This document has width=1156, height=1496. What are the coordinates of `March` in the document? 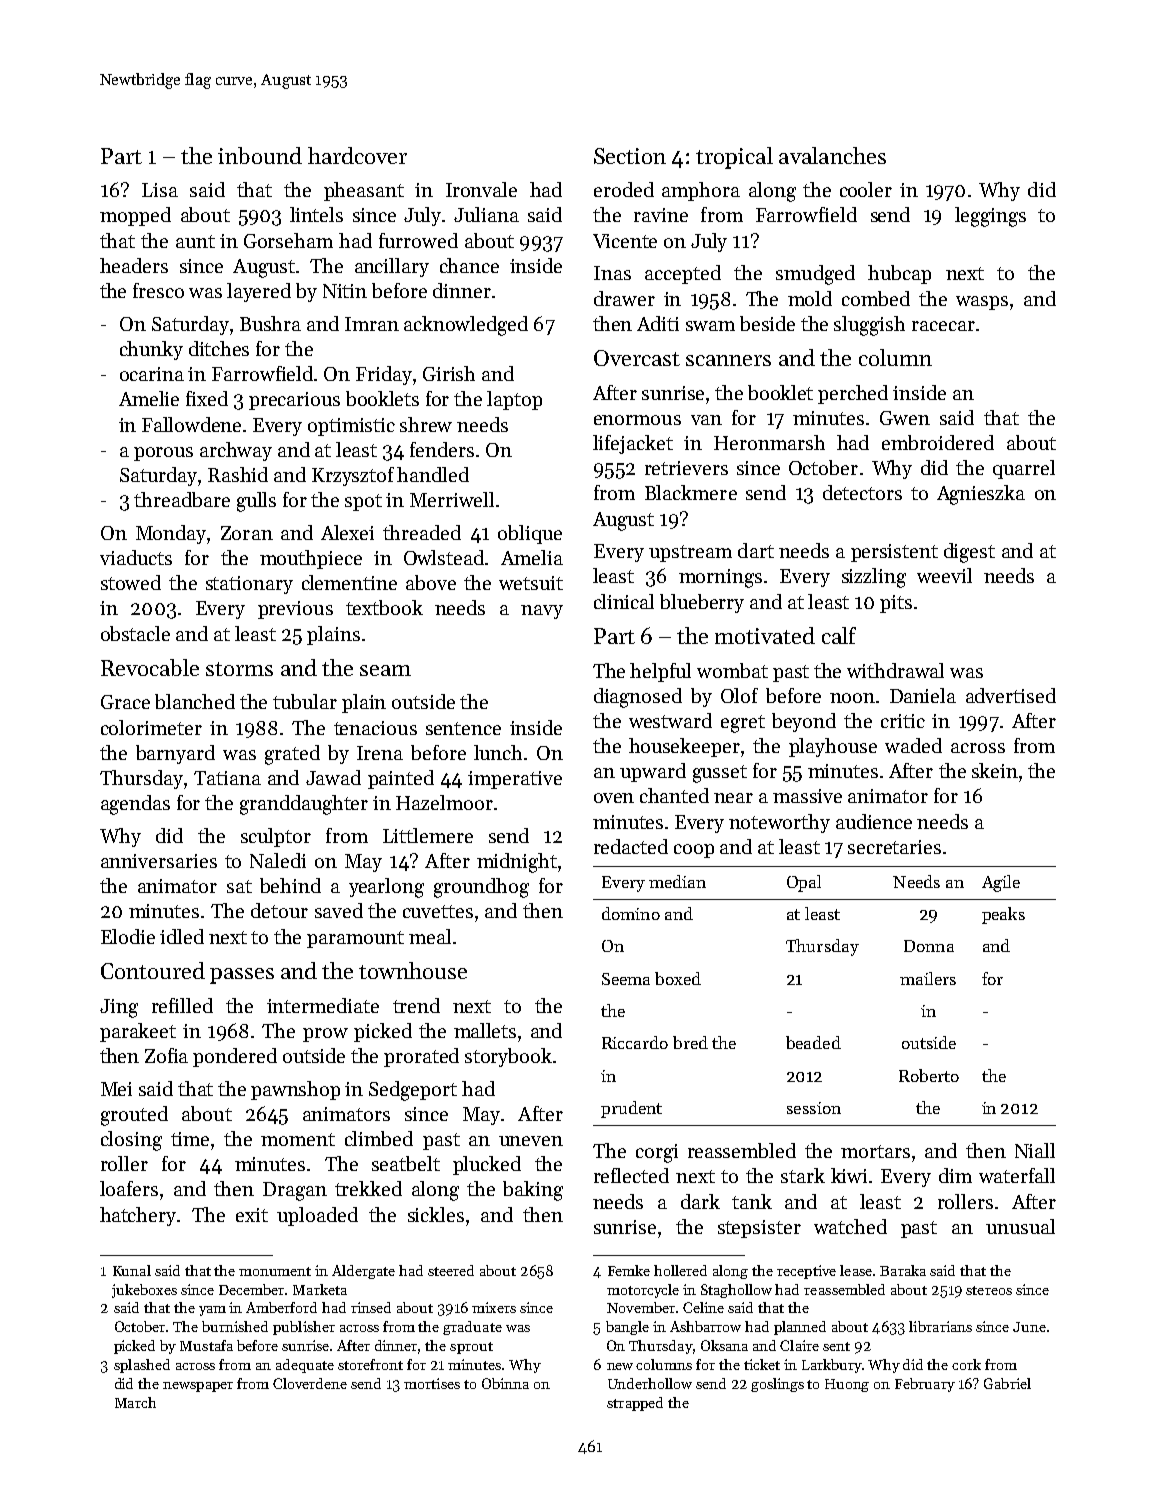 It's located at (135, 1402).
